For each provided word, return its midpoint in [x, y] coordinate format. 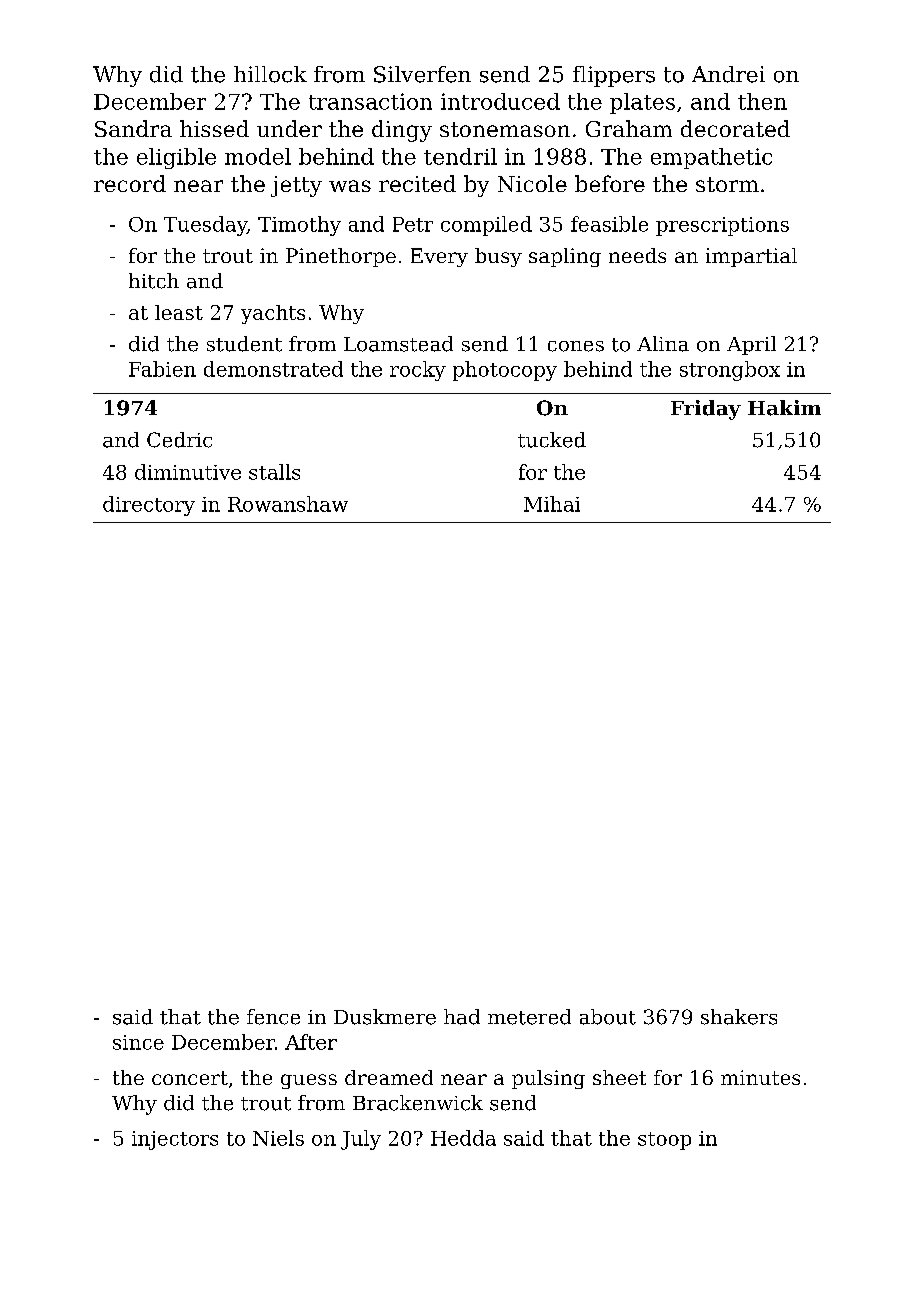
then [762, 101]
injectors [175, 1140]
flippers [614, 76]
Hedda [463, 1138]
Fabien [162, 369]
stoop [664, 1141]
